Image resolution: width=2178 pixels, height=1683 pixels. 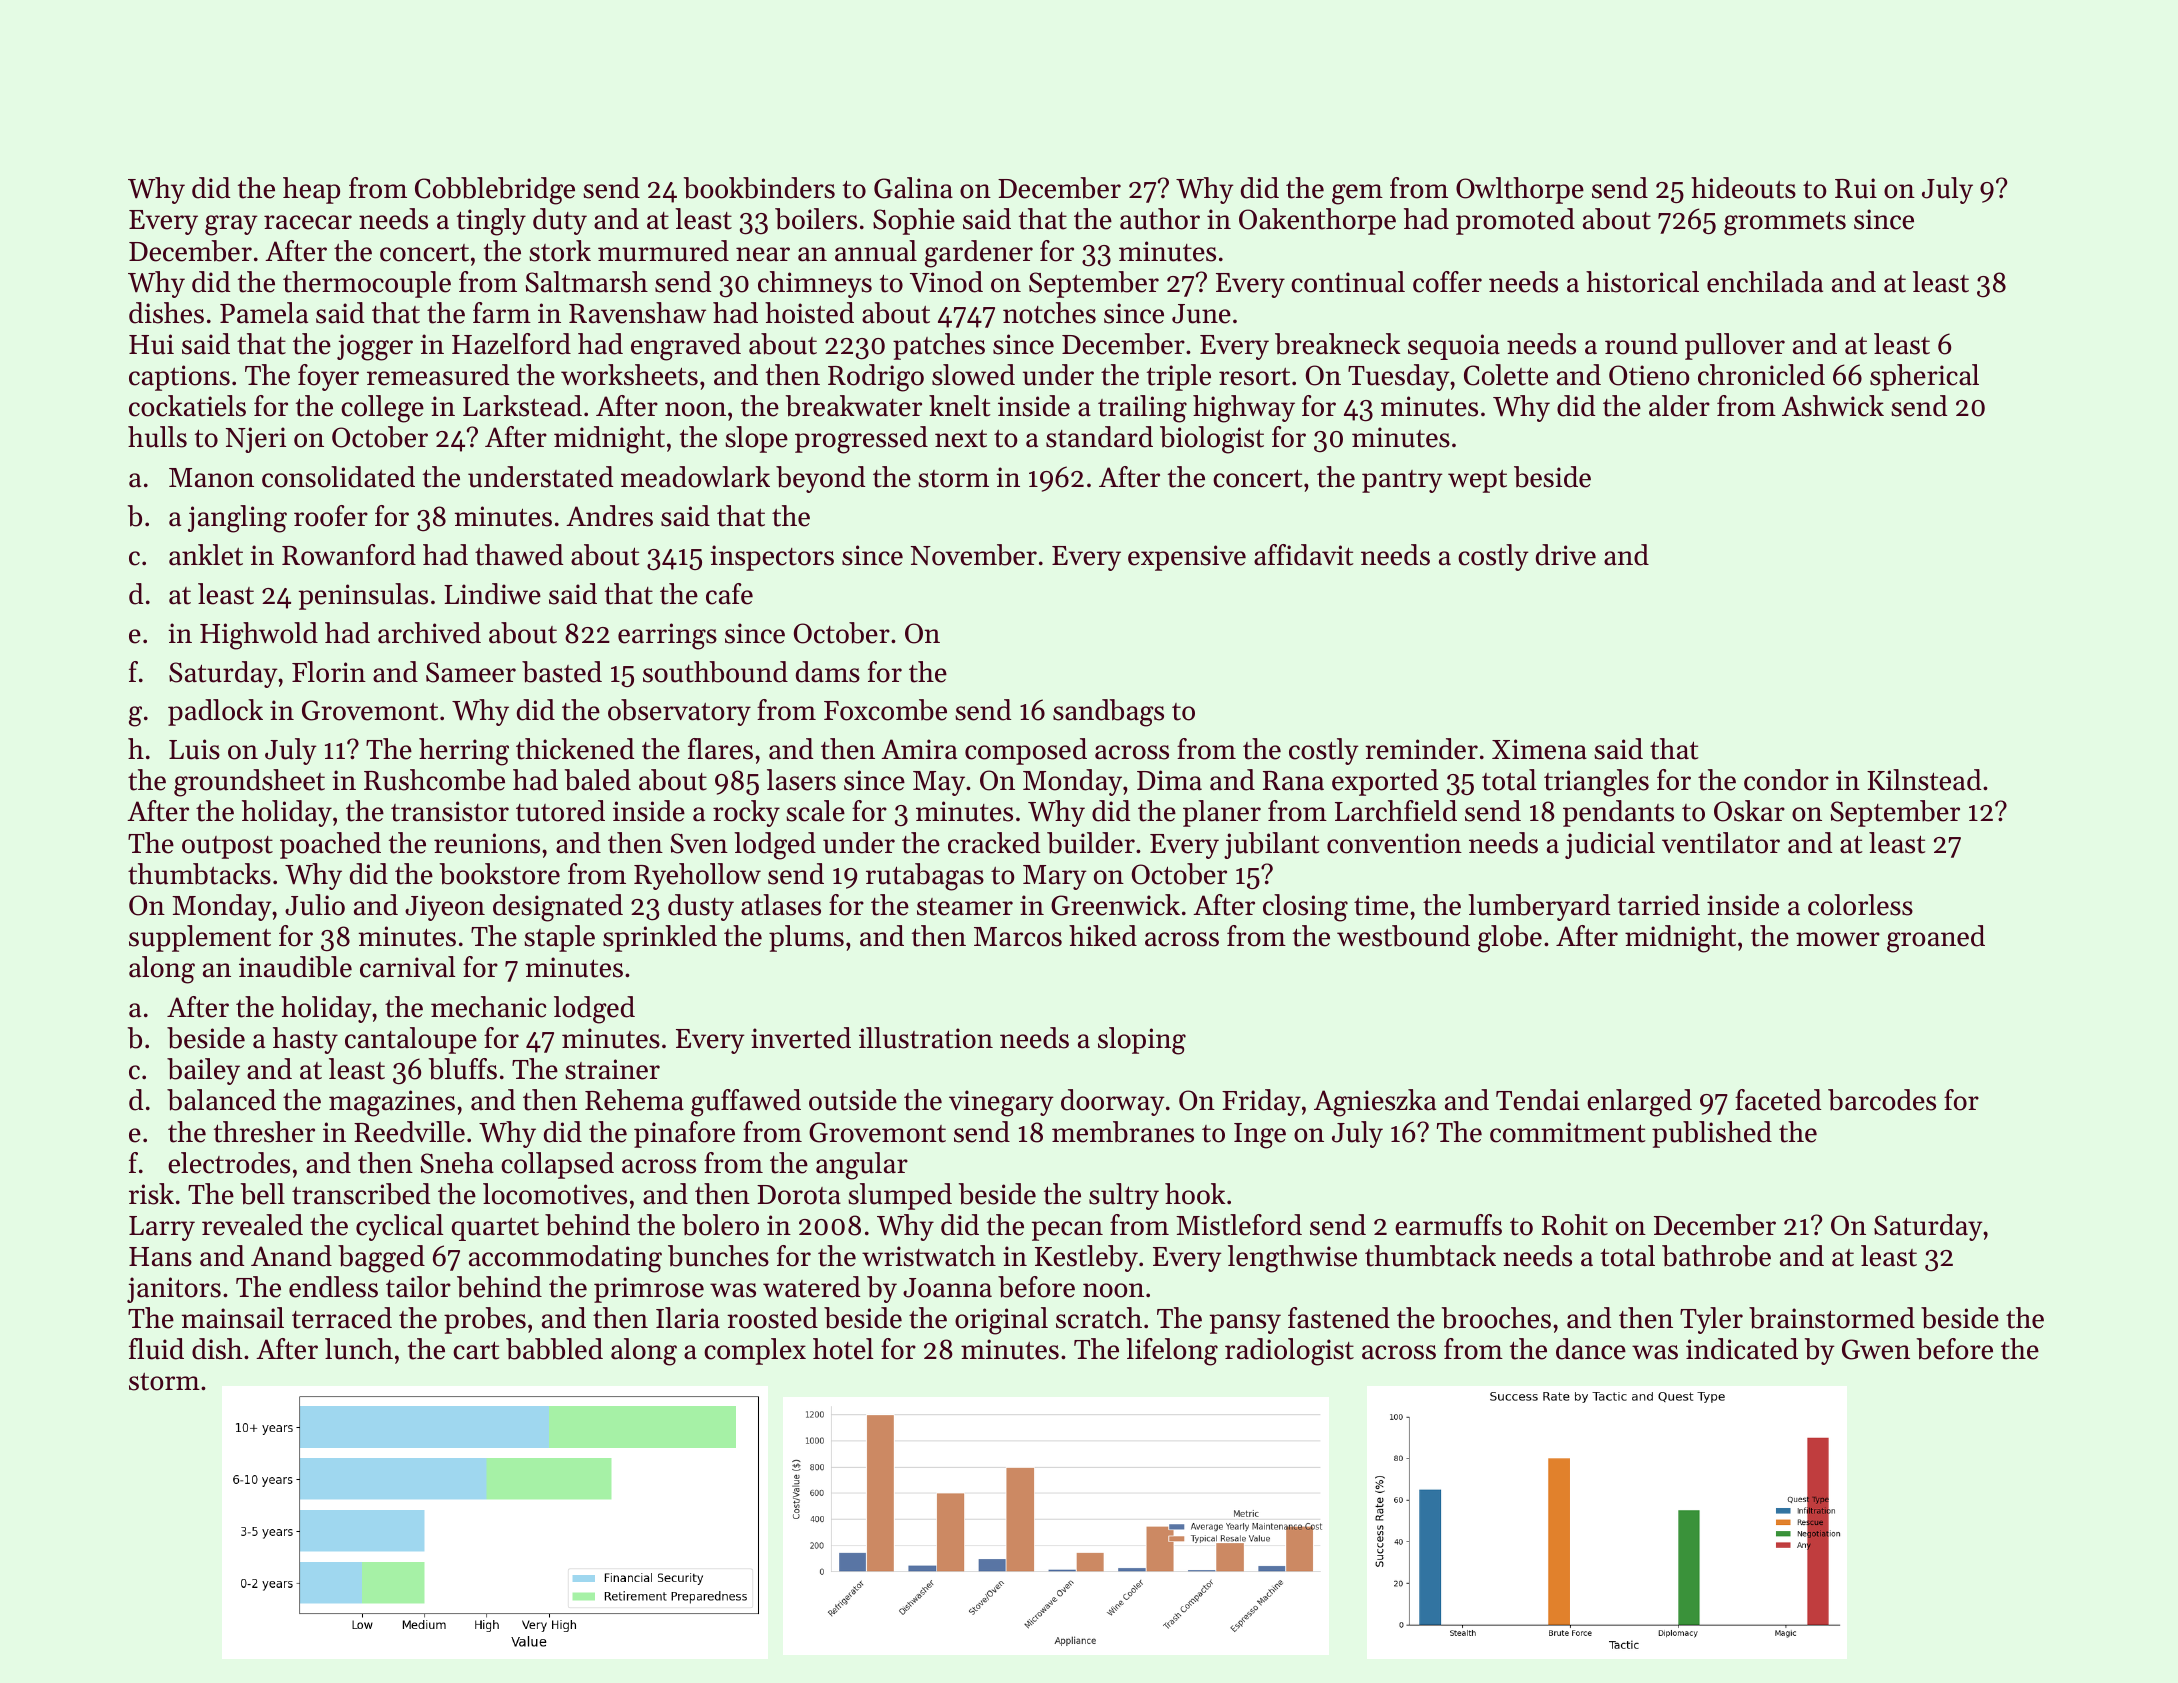 What do you see at coordinates (1716, 1256) in the image?
I see `bathrobe` at bounding box center [1716, 1256].
